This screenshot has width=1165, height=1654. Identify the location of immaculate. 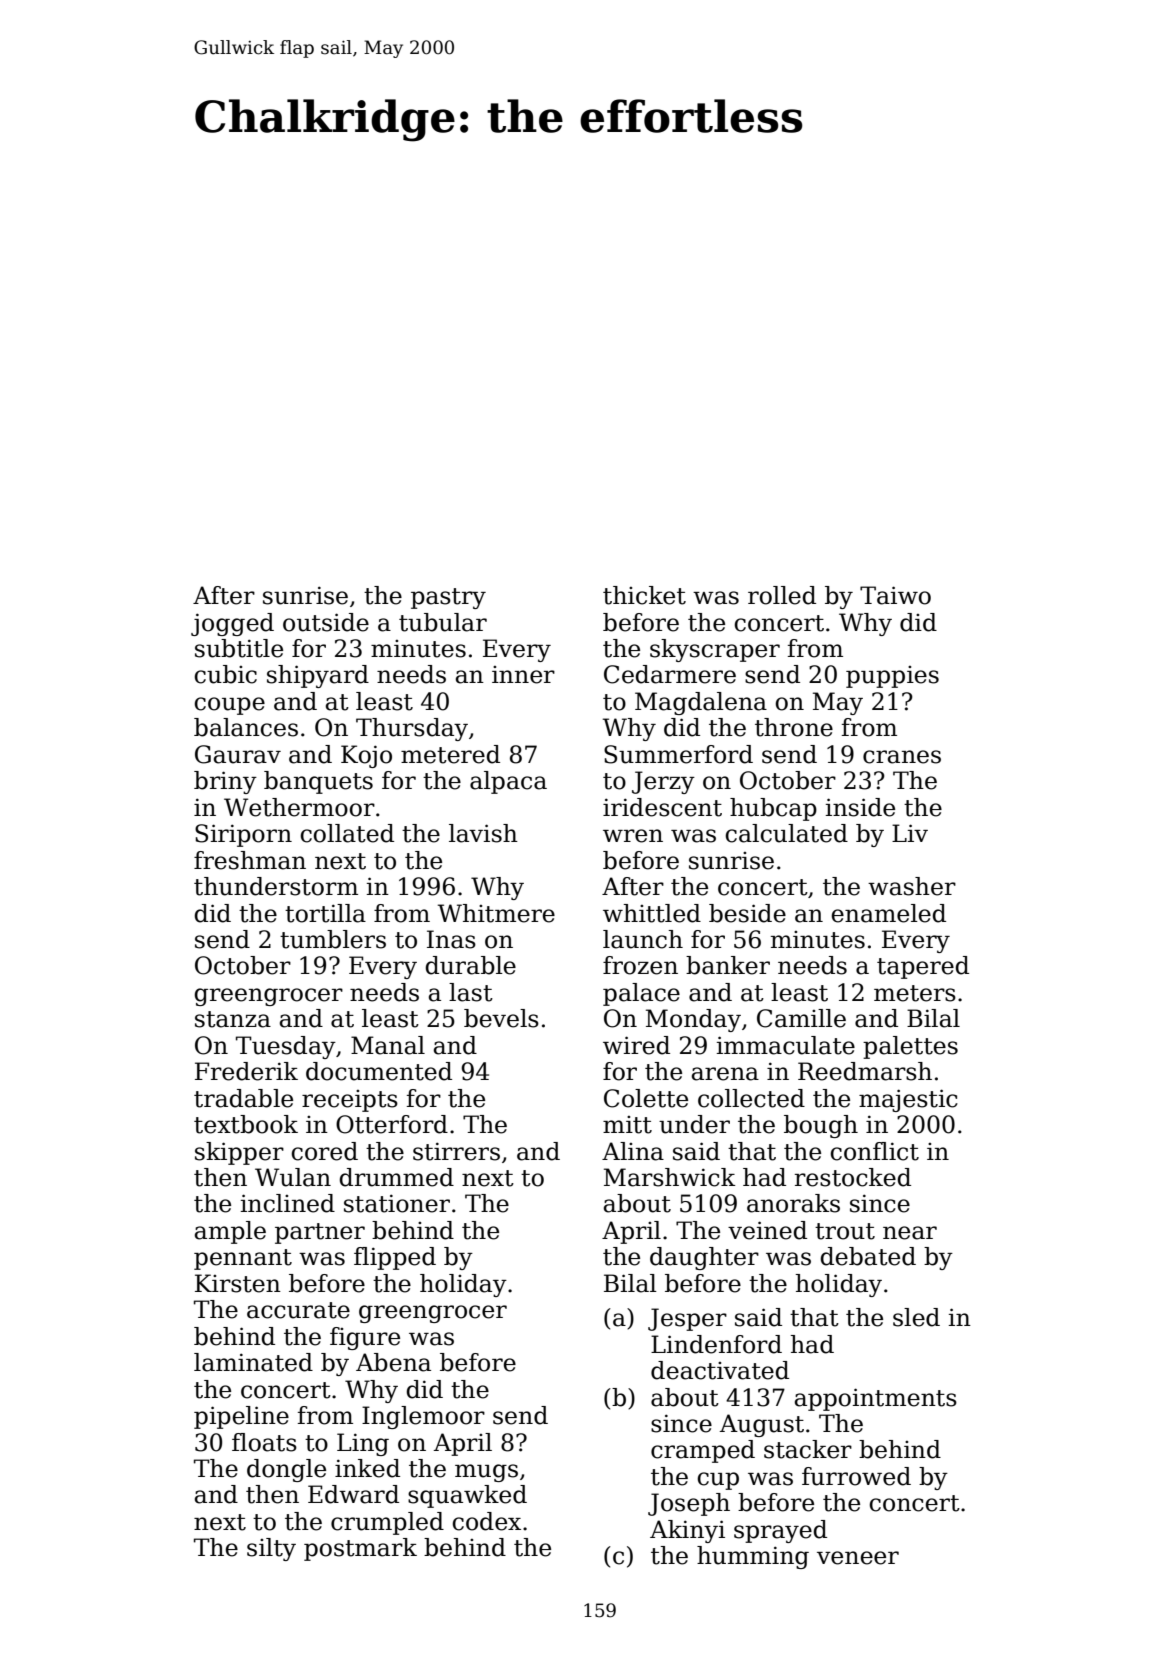
(786, 1045).
